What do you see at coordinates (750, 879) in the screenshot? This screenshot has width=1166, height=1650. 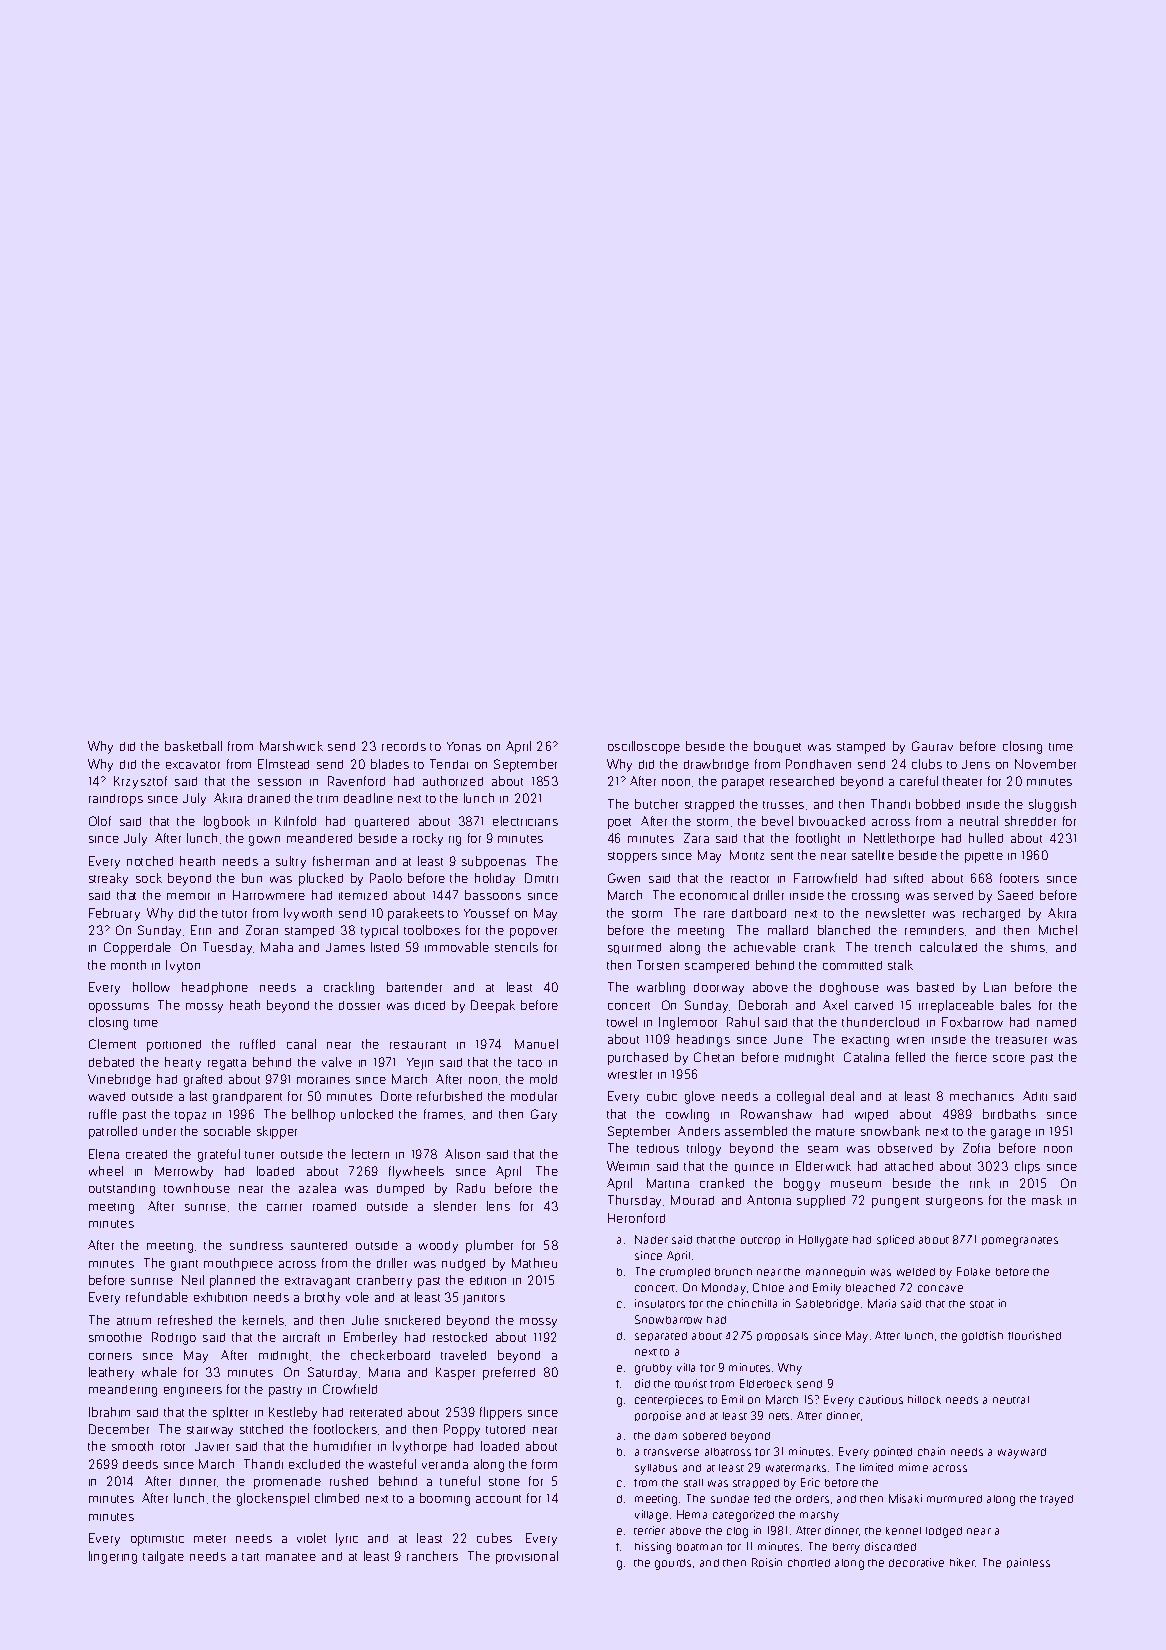 I see `reactor` at bounding box center [750, 879].
